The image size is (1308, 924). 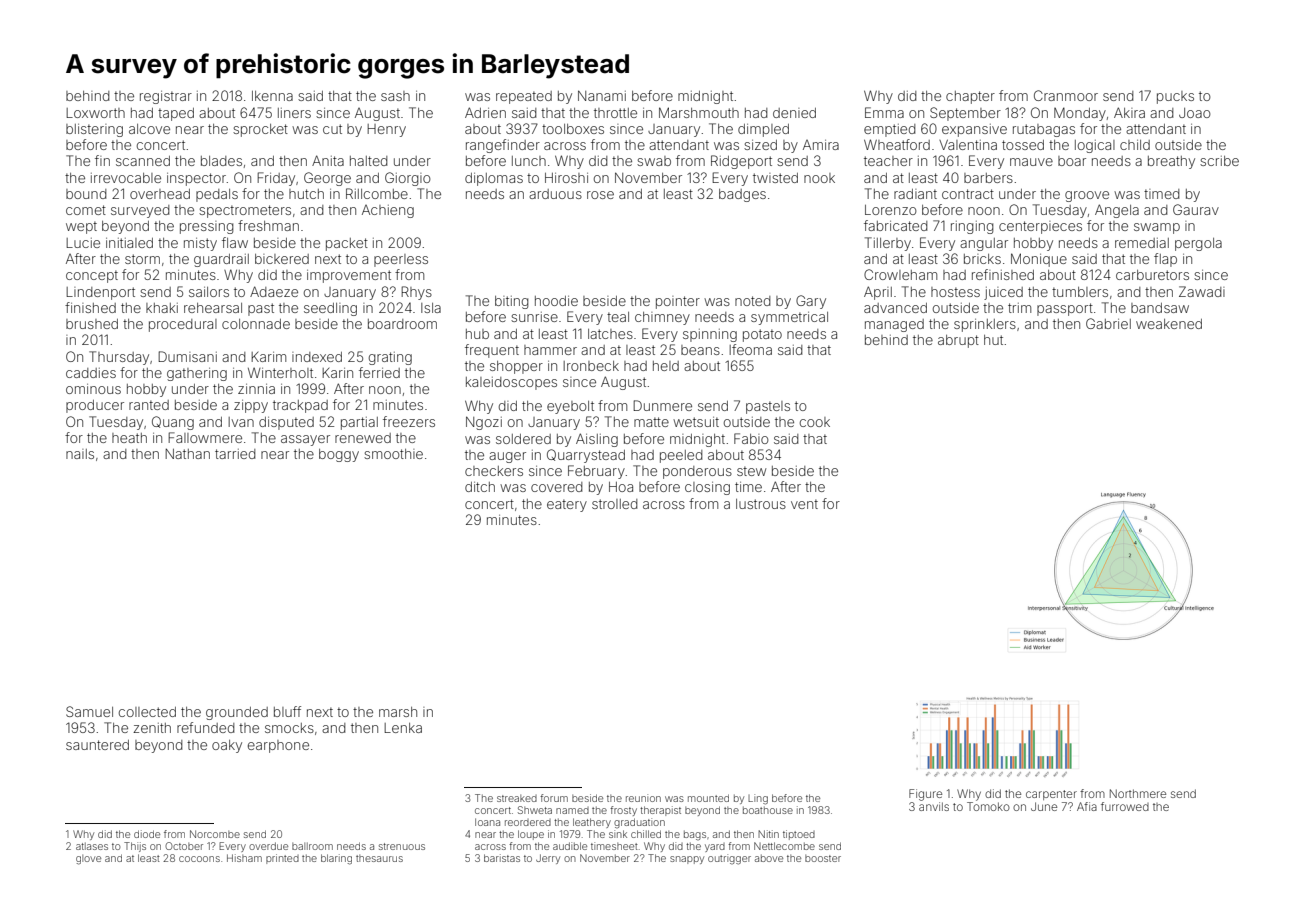 What do you see at coordinates (602, 95) in the image?
I see `Nanami` at bounding box center [602, 95].
